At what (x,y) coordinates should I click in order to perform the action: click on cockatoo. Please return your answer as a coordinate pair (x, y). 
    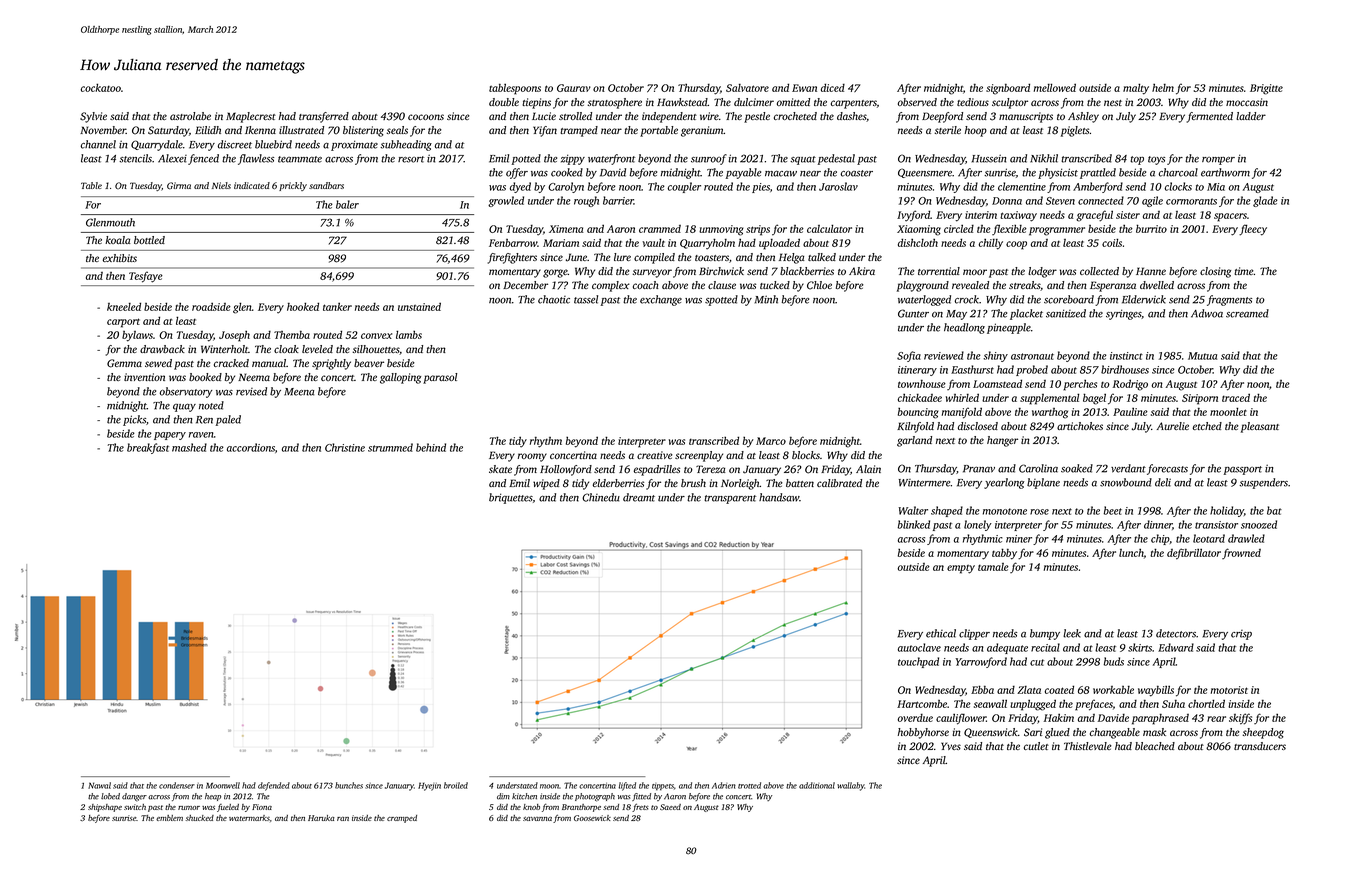
    Looking at the image, I should click on (101, 87).
